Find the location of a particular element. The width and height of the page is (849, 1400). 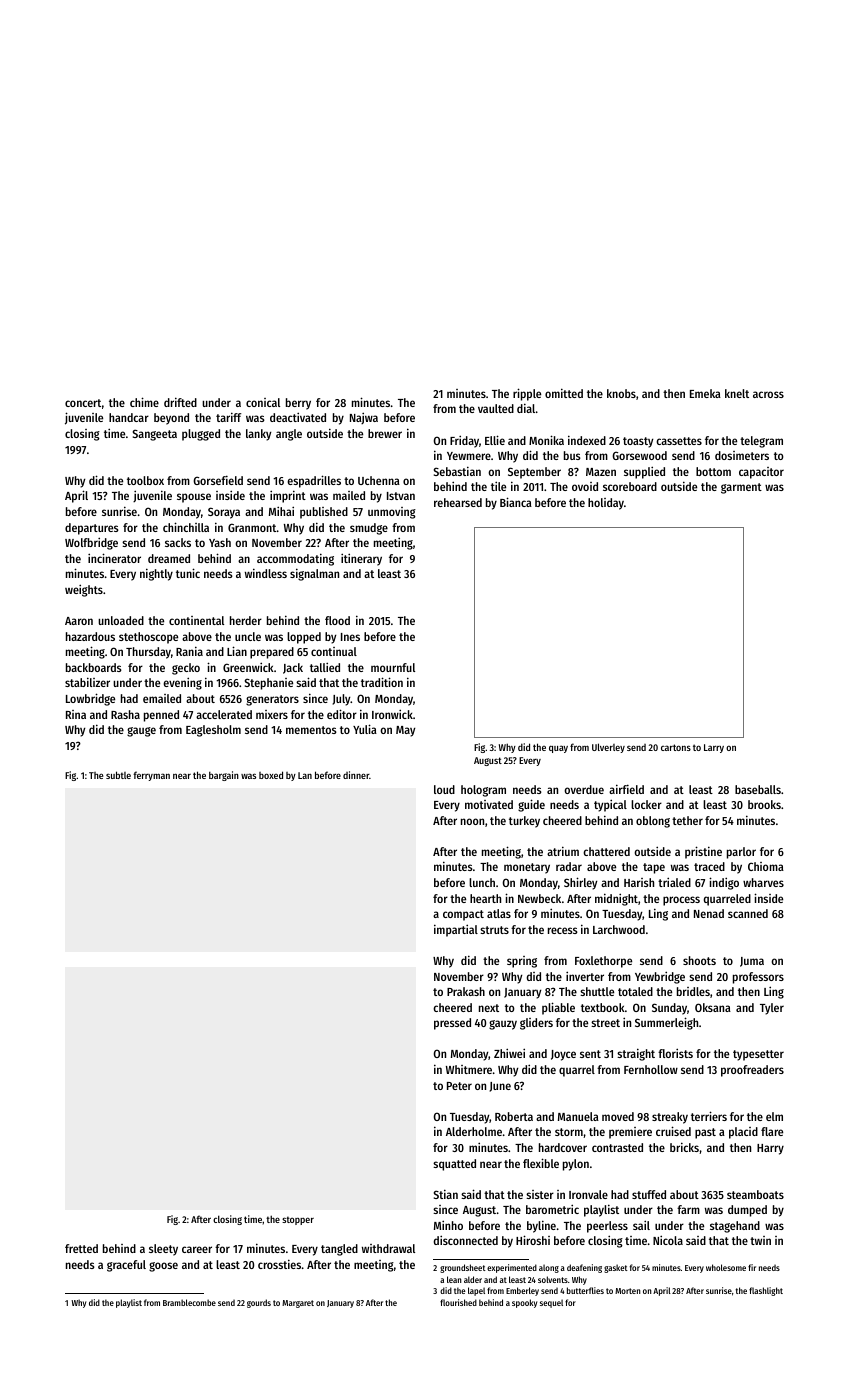

ripple is located at coordinates (527, 394).
